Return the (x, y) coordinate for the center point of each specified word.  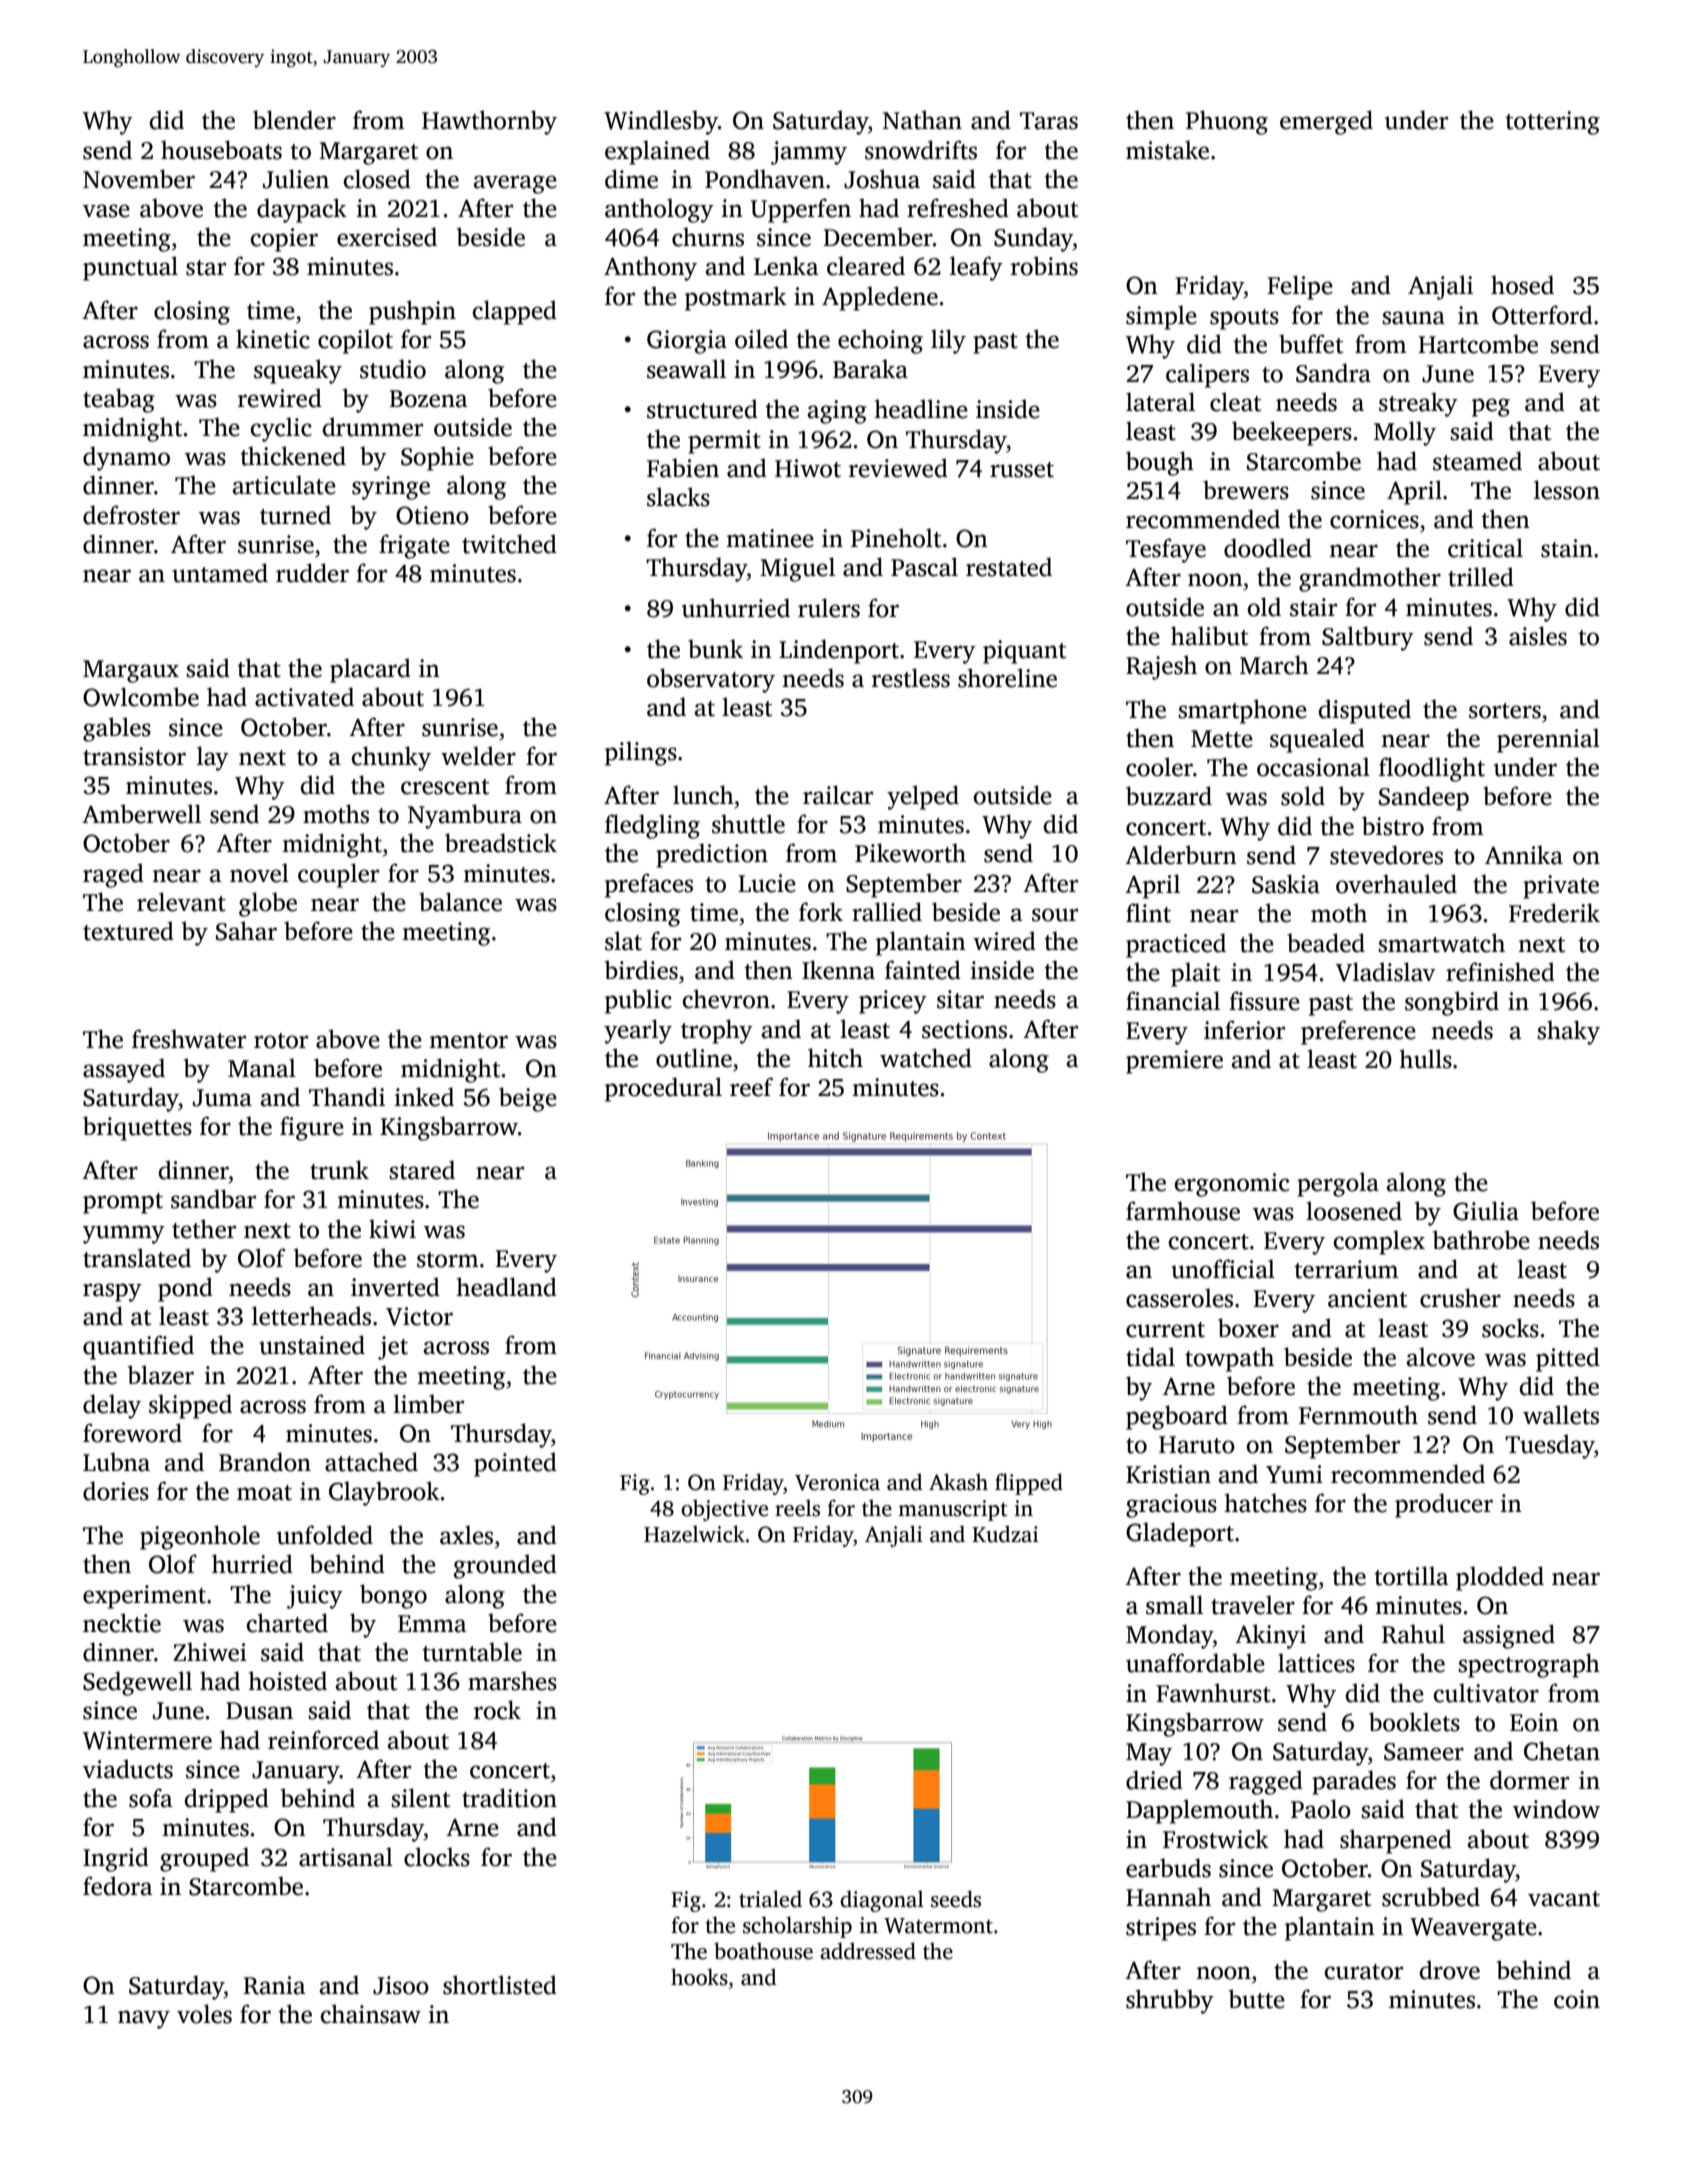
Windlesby (661, 122)
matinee (770, 538)
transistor (134, 756)
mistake (1167, 150)
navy (144, 2019)
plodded (1500, 1578)
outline (694, 1058)
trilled (1481, 577)
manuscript (953, 1510)
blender (294, 120)
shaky (1568, 1032)
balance (460, 902)
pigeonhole (200, 1537)
